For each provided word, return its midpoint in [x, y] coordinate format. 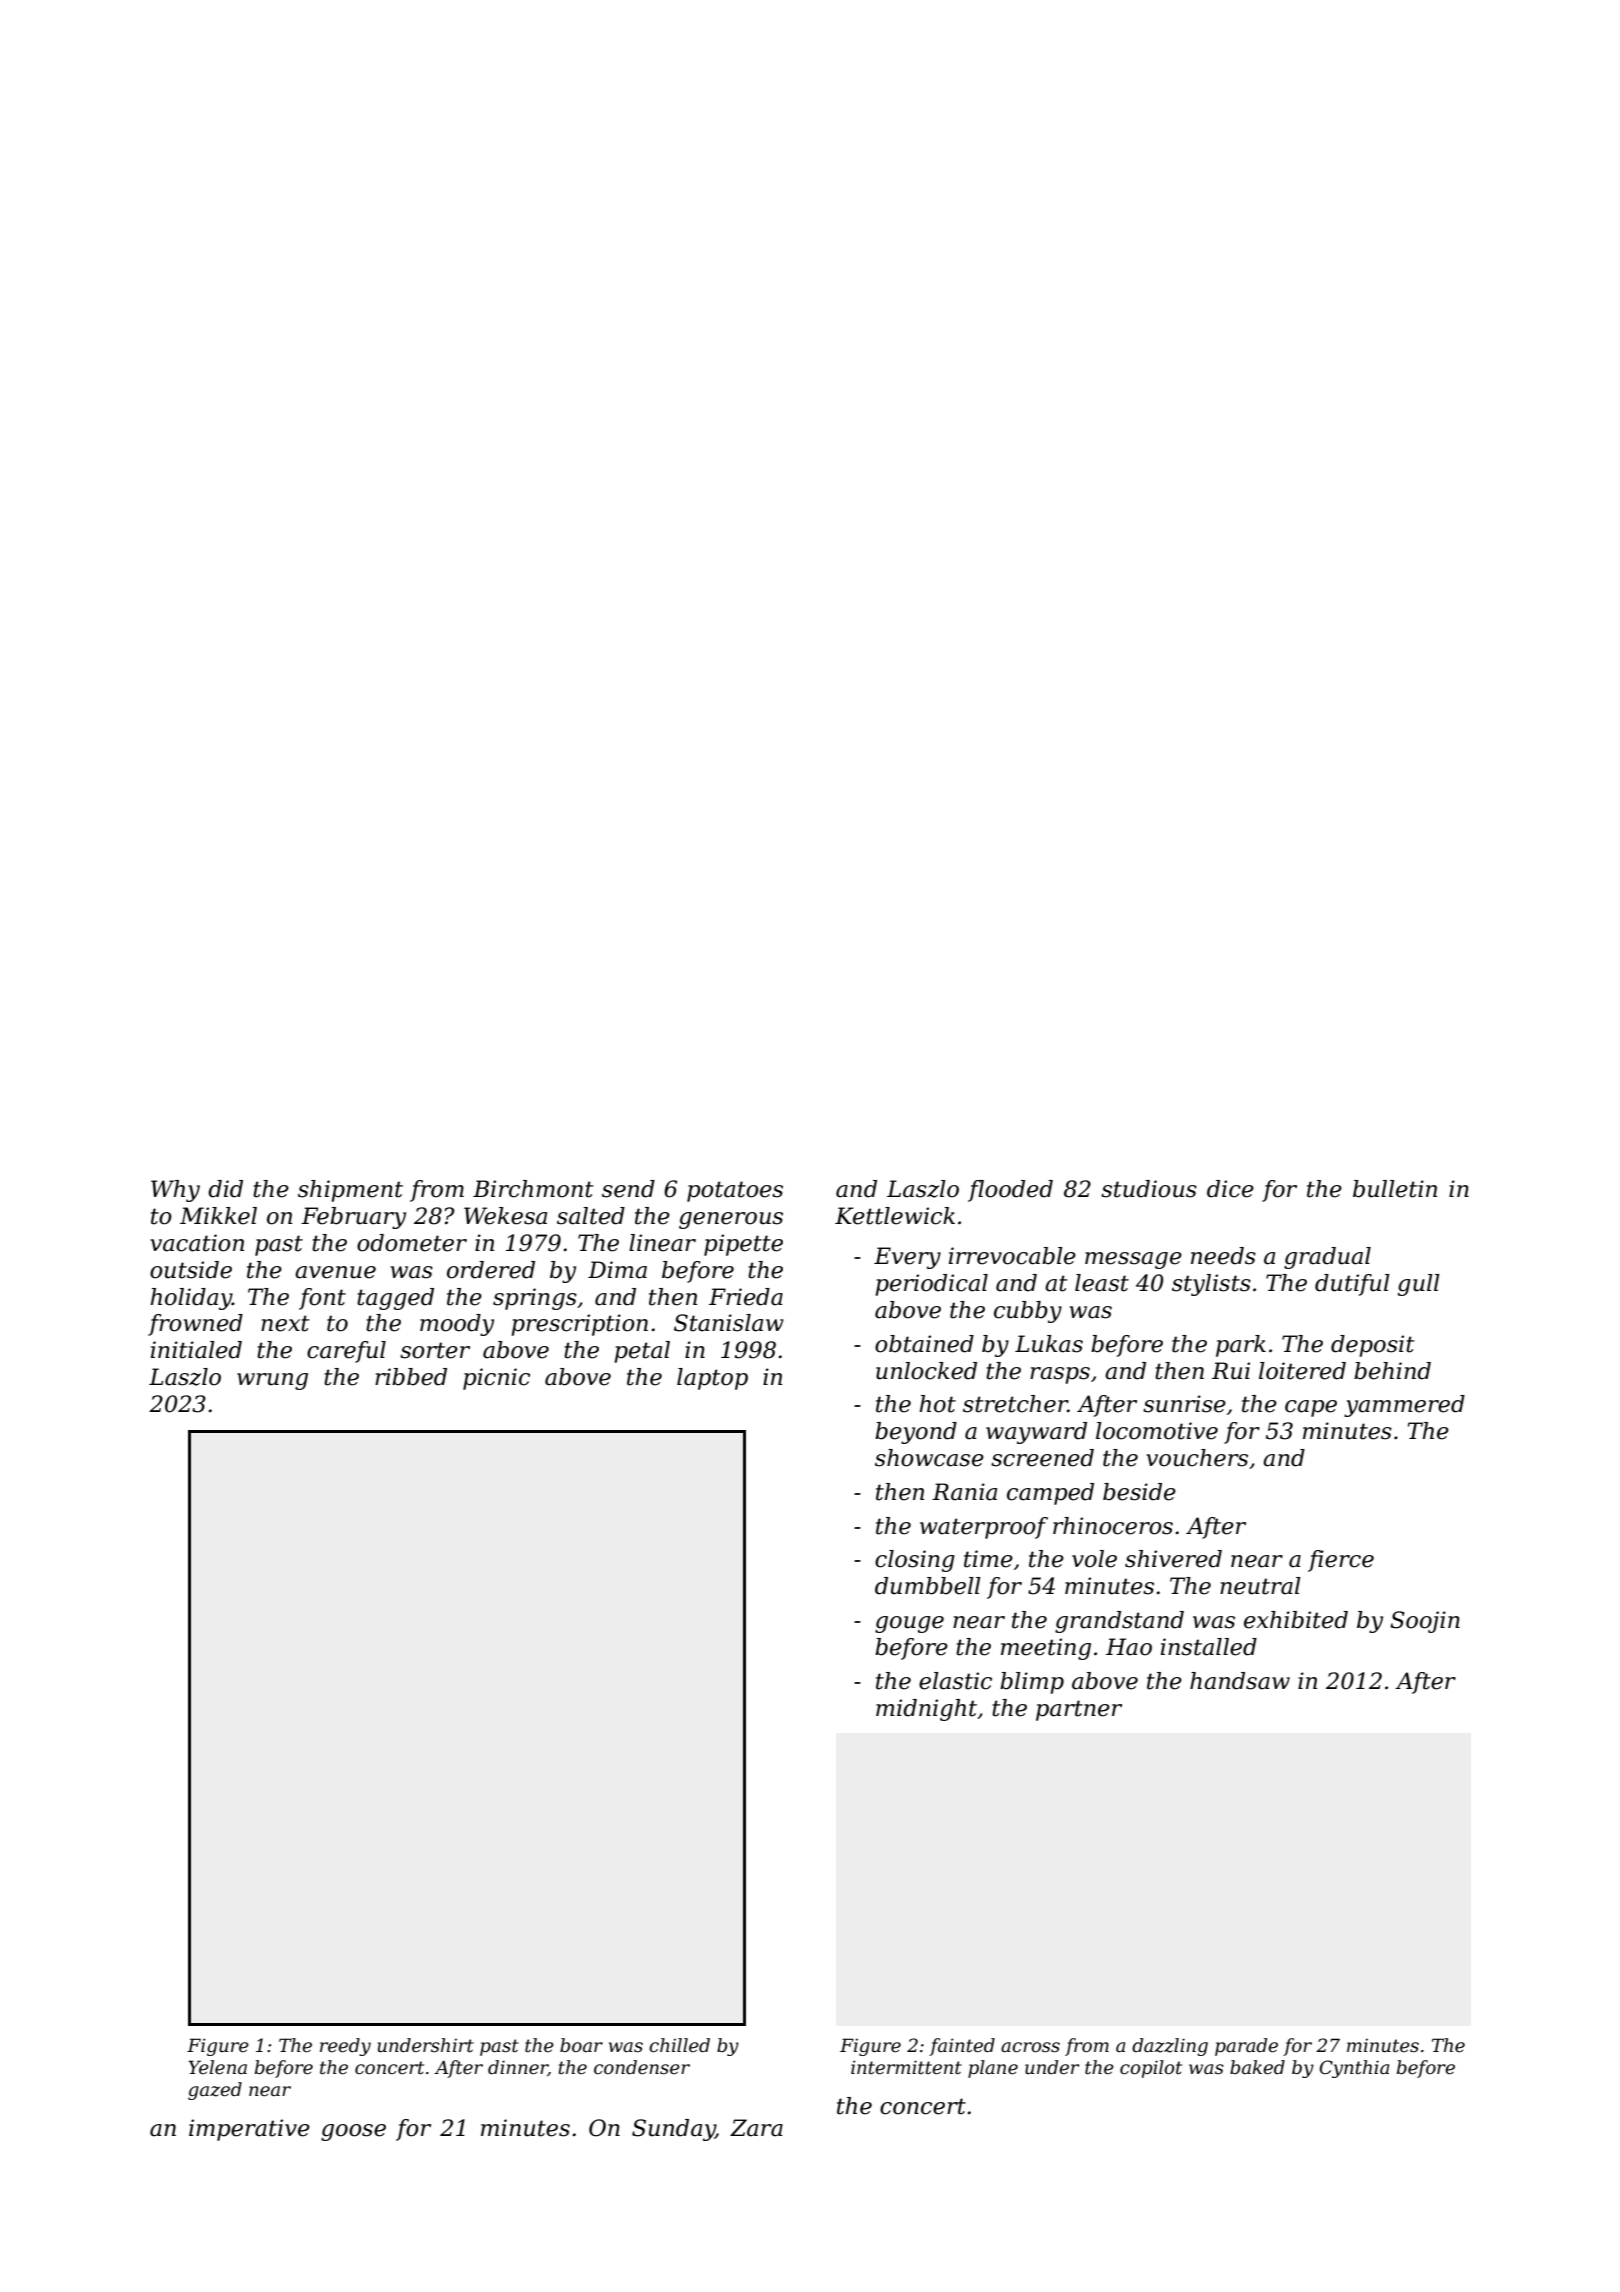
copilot [1151, 2069]
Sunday [673, 2130]
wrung [272, 1381]
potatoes [735, 1191]
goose [353, 2132]
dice [1230, 1189]
